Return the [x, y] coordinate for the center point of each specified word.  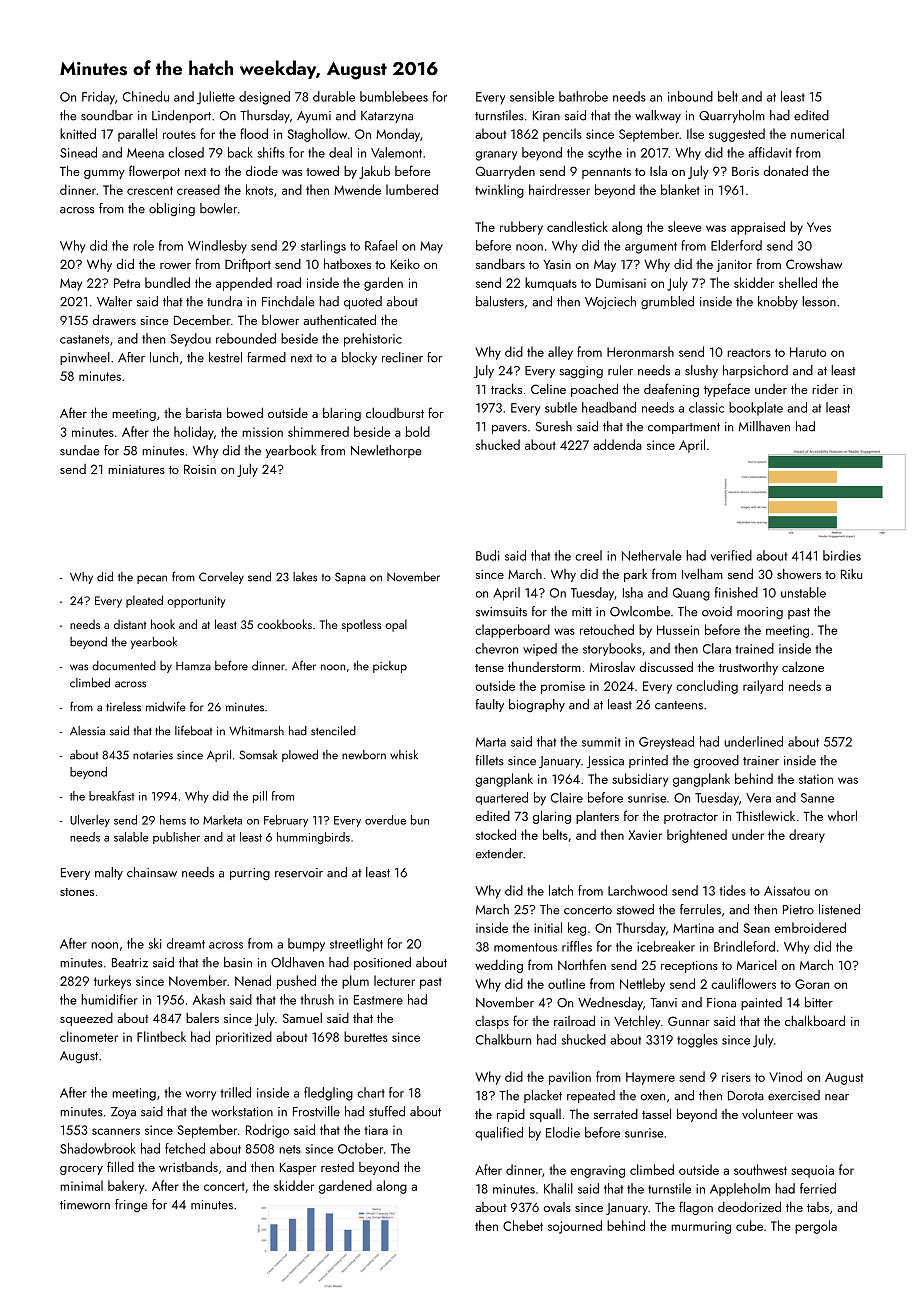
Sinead [78, 152]
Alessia [87, 731]
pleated [144, 601]
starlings [323, 247]
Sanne [817, 798]
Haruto [808, 352]
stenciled [333, 731]
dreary [807, 836]
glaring [552, 817]
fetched [185, 1148]
